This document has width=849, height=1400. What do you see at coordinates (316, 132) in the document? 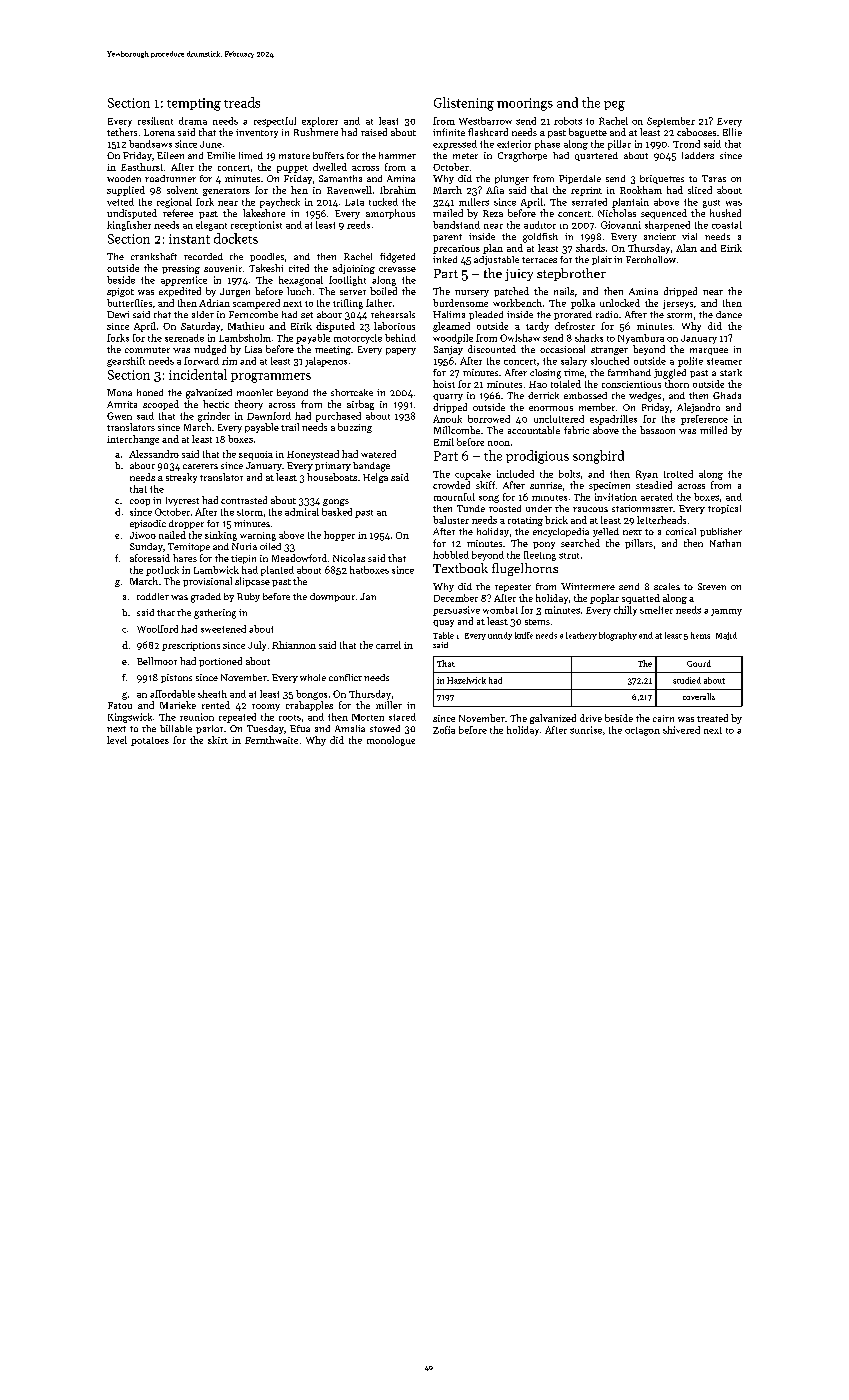
I see `Rushmere` at bounding box center [316, 132].
